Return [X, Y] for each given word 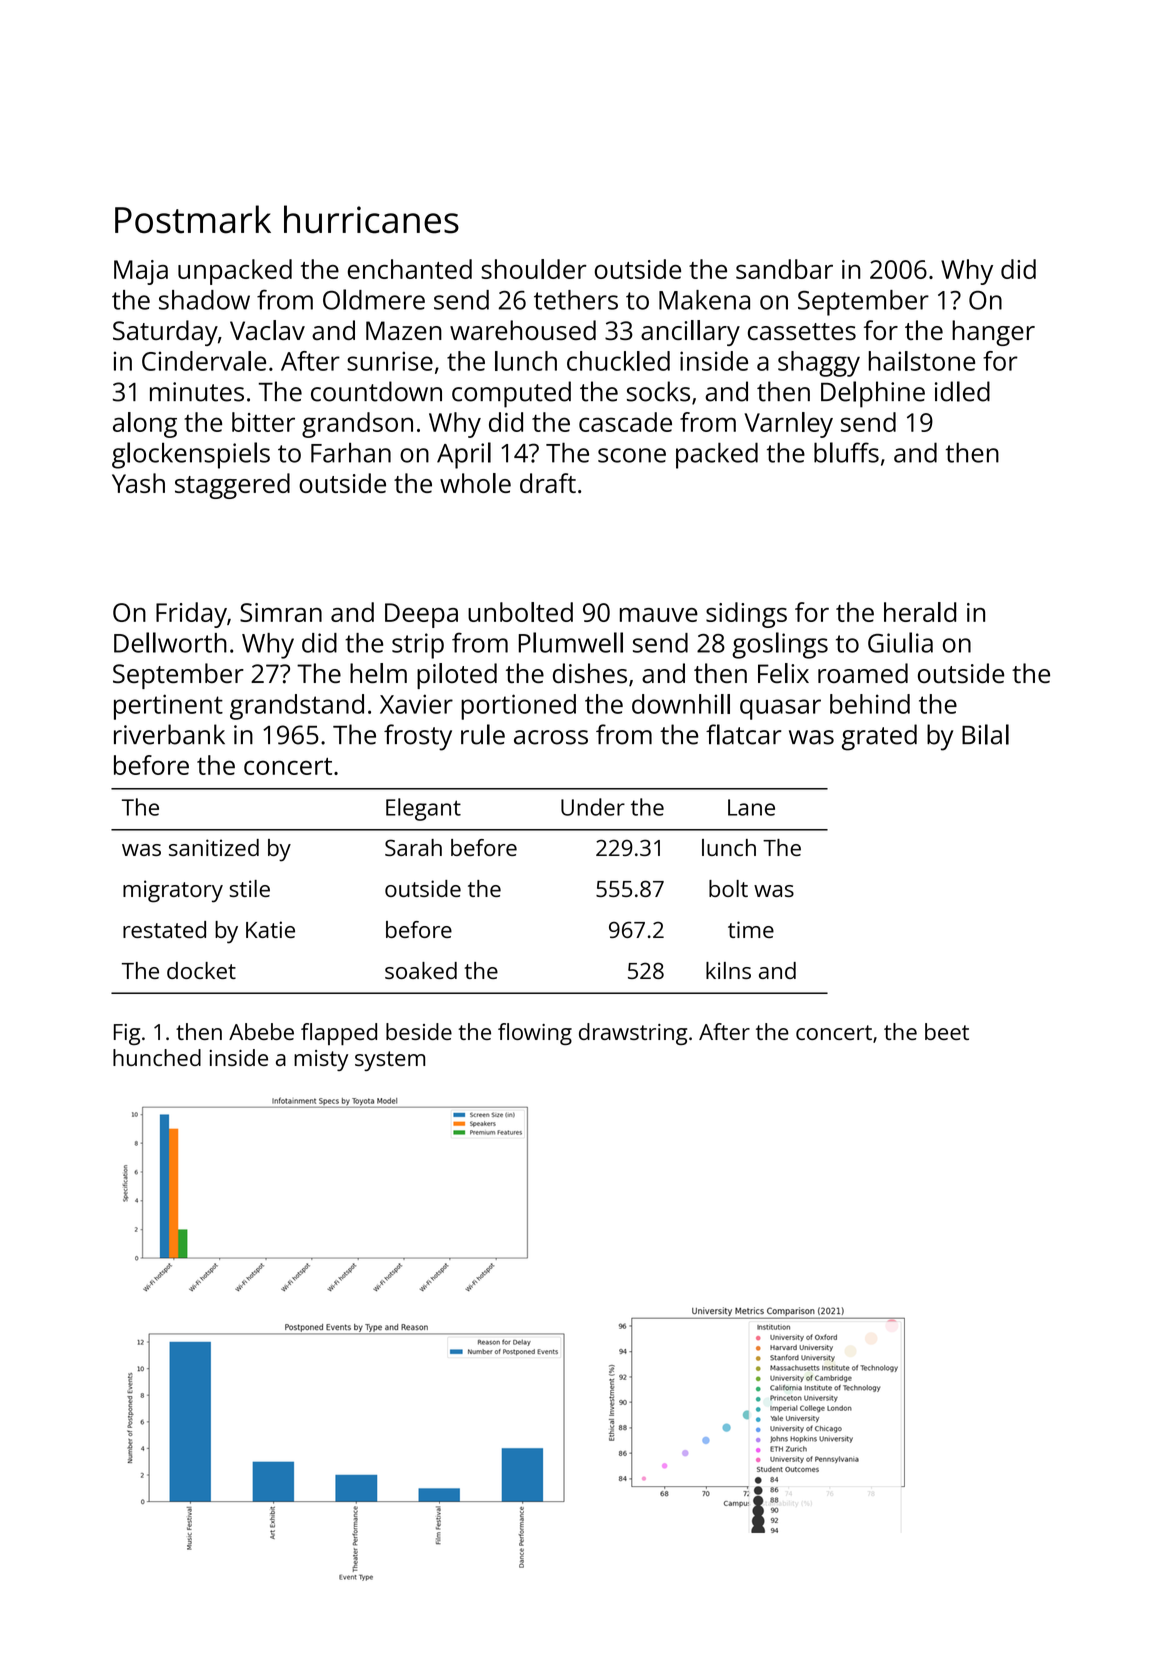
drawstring [633, 1034]
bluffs [846, 452]
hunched [157, 1057]
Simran [281, 612]
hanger [993, 333]
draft [548, 483]
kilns [728, 970]
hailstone [922, 361]
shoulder [534, 269]
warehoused [523, 330]
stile [249, 888]
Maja [141, 272]
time [751, 929]
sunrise [390, 361]
